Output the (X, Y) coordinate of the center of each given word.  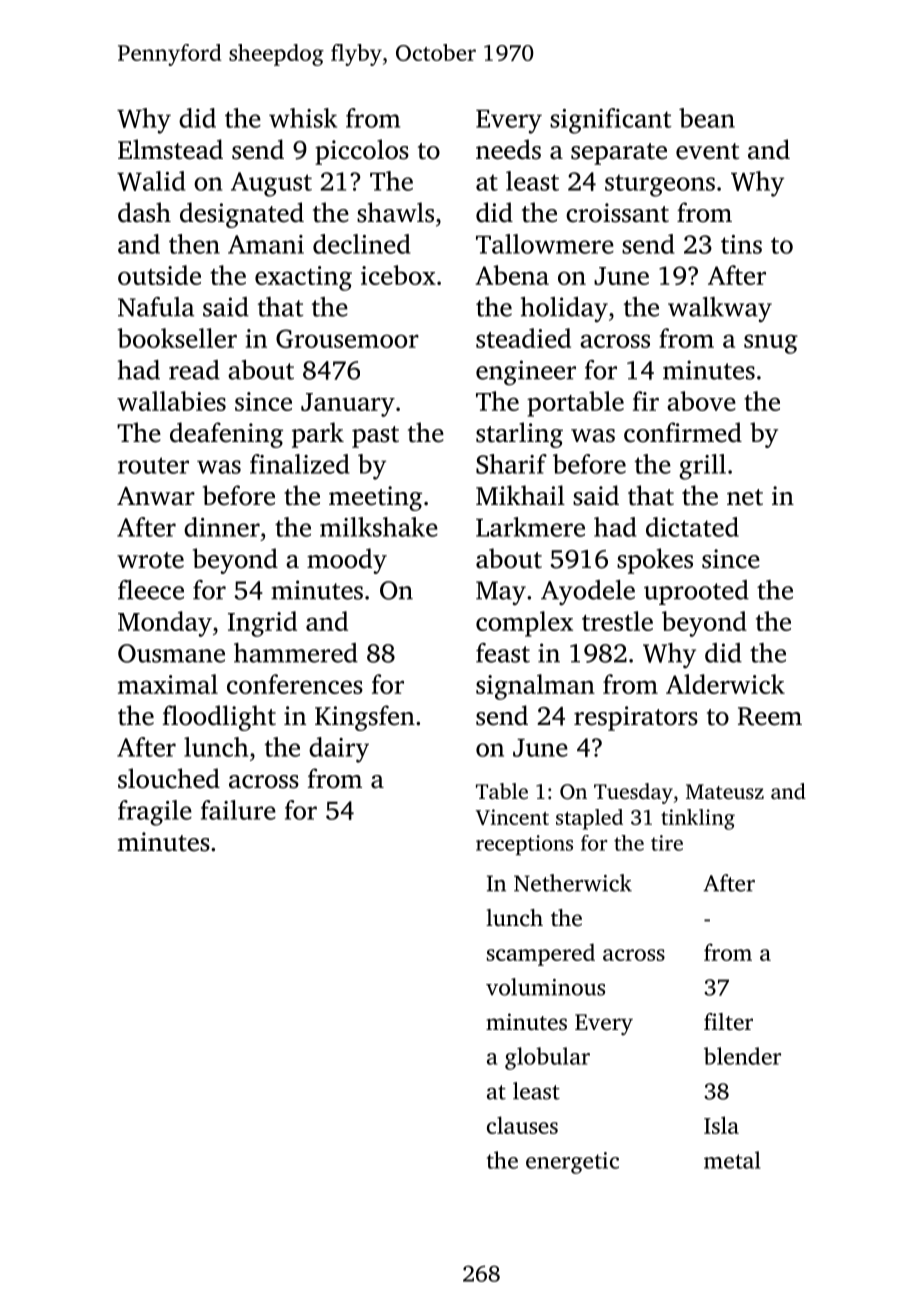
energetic (572, 1163)
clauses (522, 1125)
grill (702, 467)
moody (347, 561)
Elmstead (170, 149)
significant (611, 121)
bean (707, 118)
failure (238, 810)
